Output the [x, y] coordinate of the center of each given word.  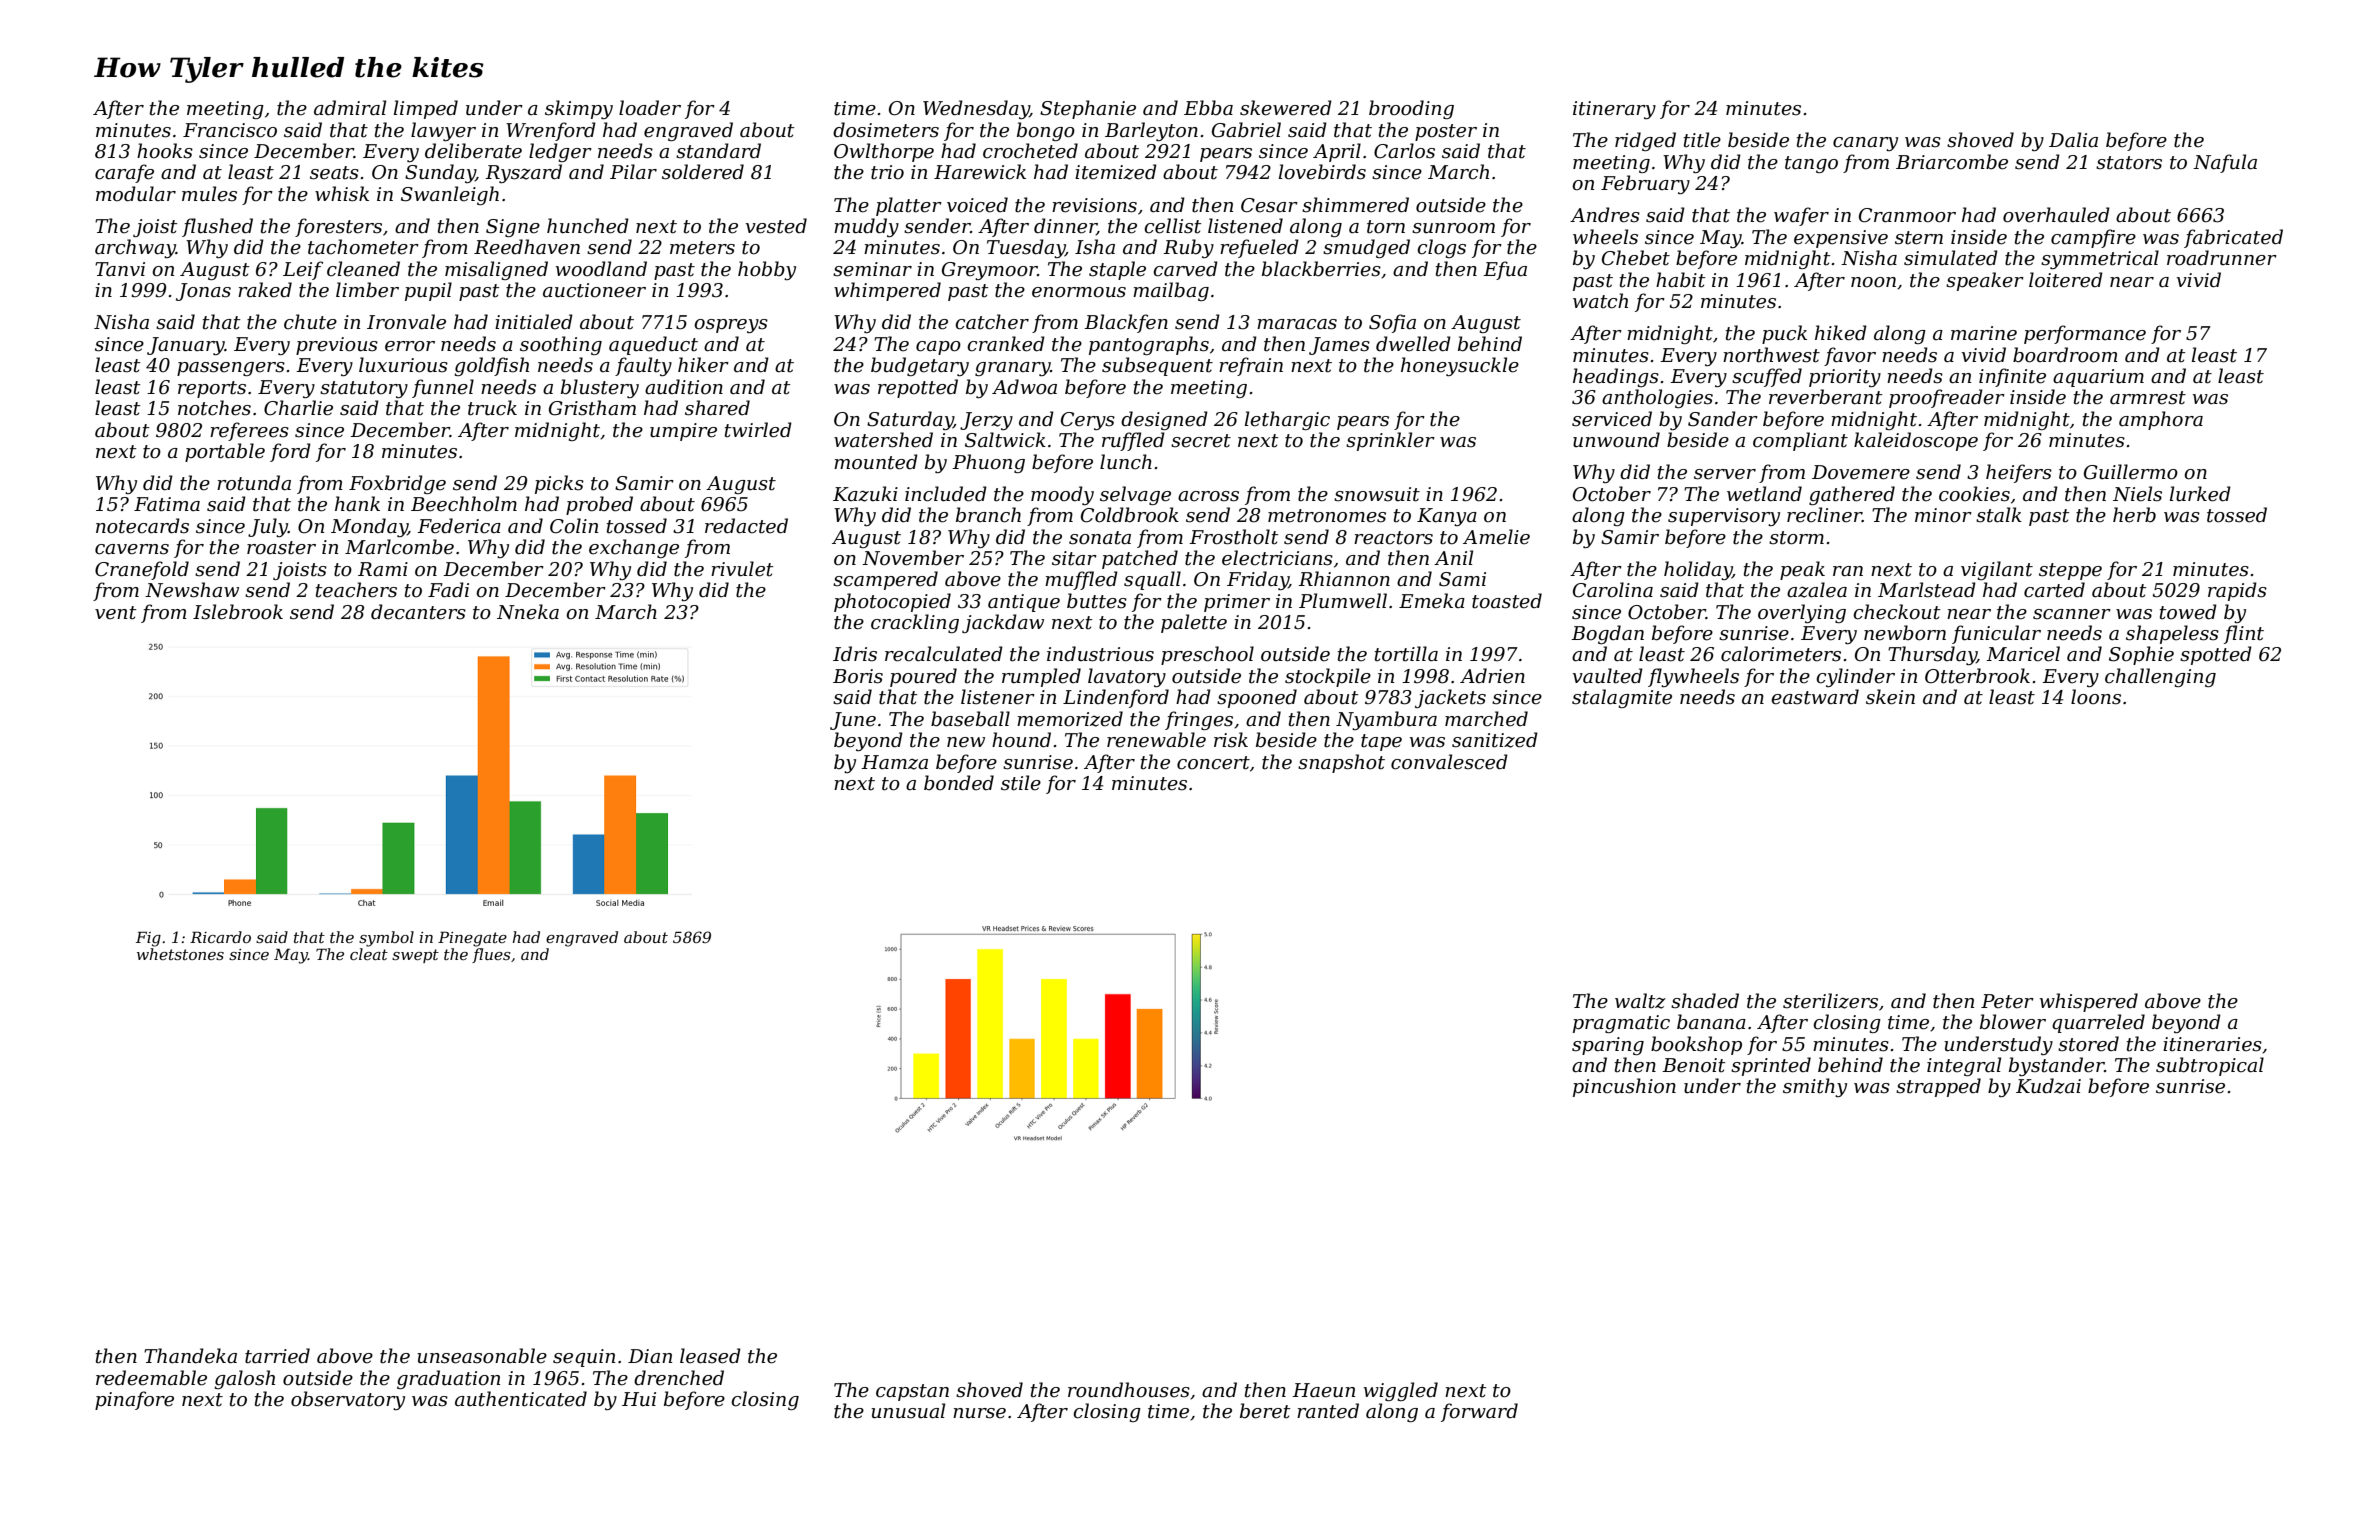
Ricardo [220, 937]
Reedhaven [527, 247]
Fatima [167, 504]
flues [491, 955]
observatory [348, 1400]
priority [1845, 378]
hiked [1841, 333]
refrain [1251, 366]
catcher [992, 322]
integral [1964, 1066]
